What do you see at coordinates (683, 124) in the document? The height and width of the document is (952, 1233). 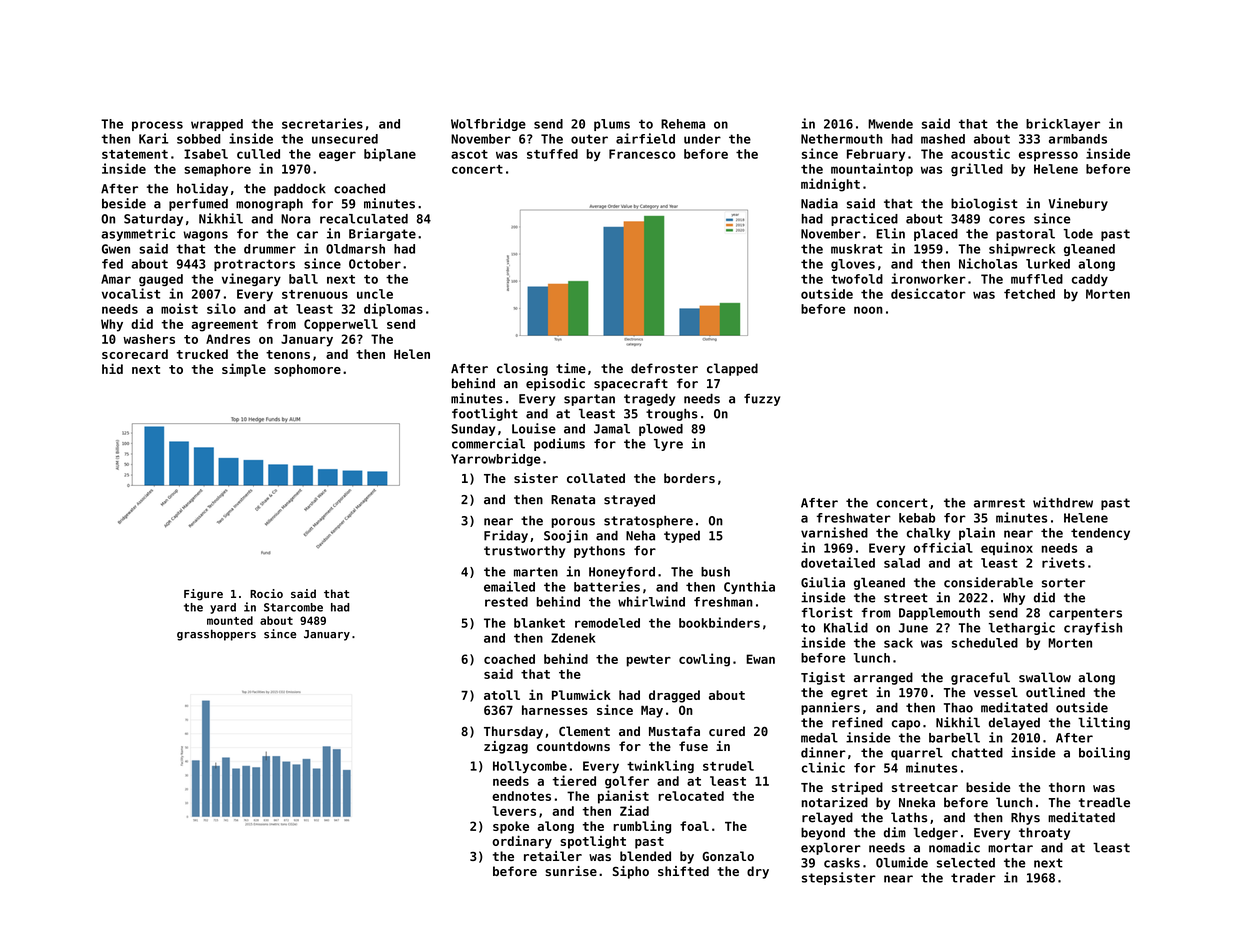 I see `Rehema` at bounding box center [683, 124].
